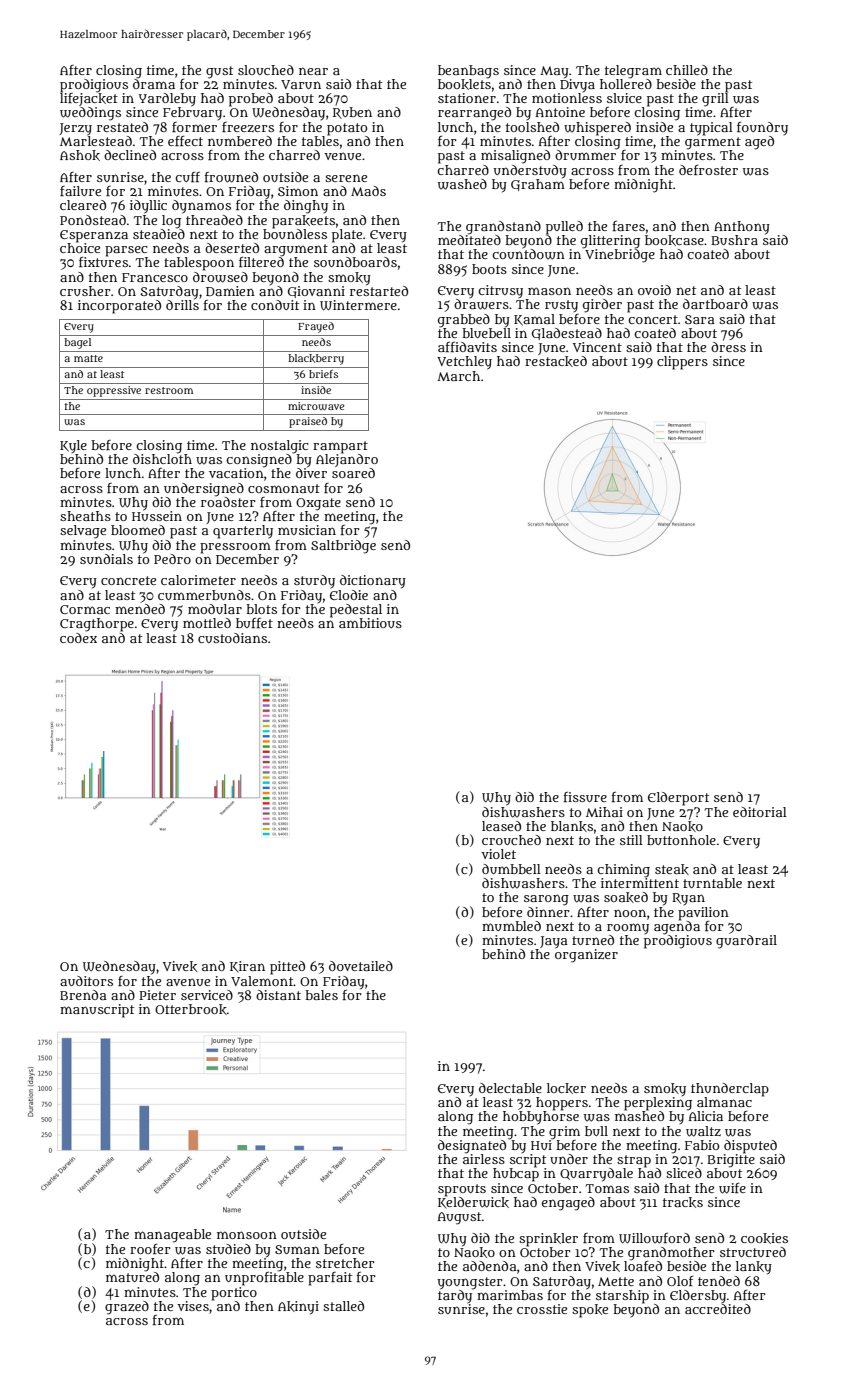 The width and height of the screenshot is (849, 1400). Describe the element at coordinates (501, 826) in the screenshot. I see `leased` at that location.
